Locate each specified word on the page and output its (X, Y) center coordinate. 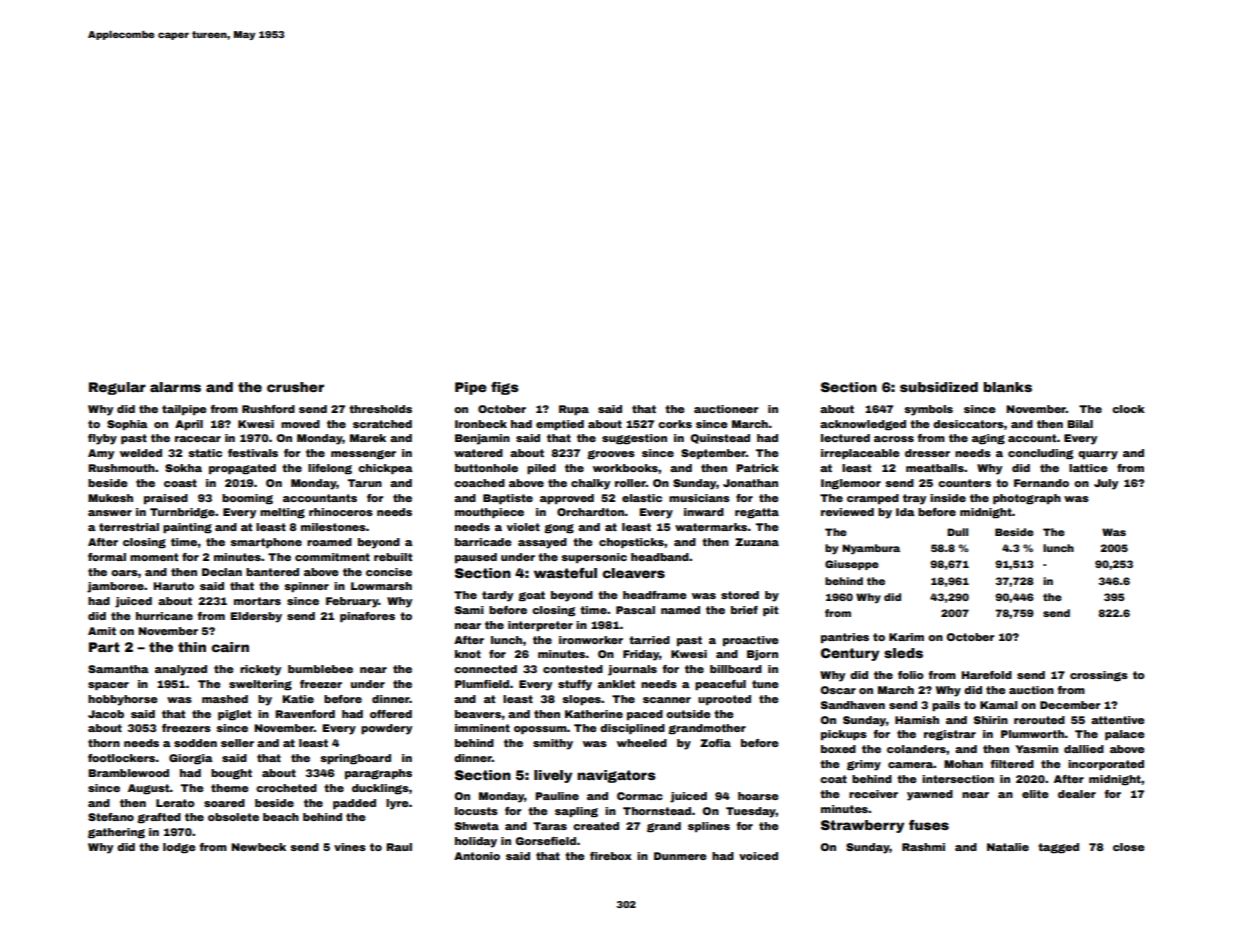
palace (1124, 735)
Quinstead (720, 439)
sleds (903, 653)
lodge (179, 848)
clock (1128, 409)
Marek (368, 438)
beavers (478, 714)
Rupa (574, 410)
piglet (234, 715)
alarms (175, 387)
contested (573, 669)
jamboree (115, 587)
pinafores (367, 617)
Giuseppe (852, 565)
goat (531, 596)
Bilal (1080, 424)
